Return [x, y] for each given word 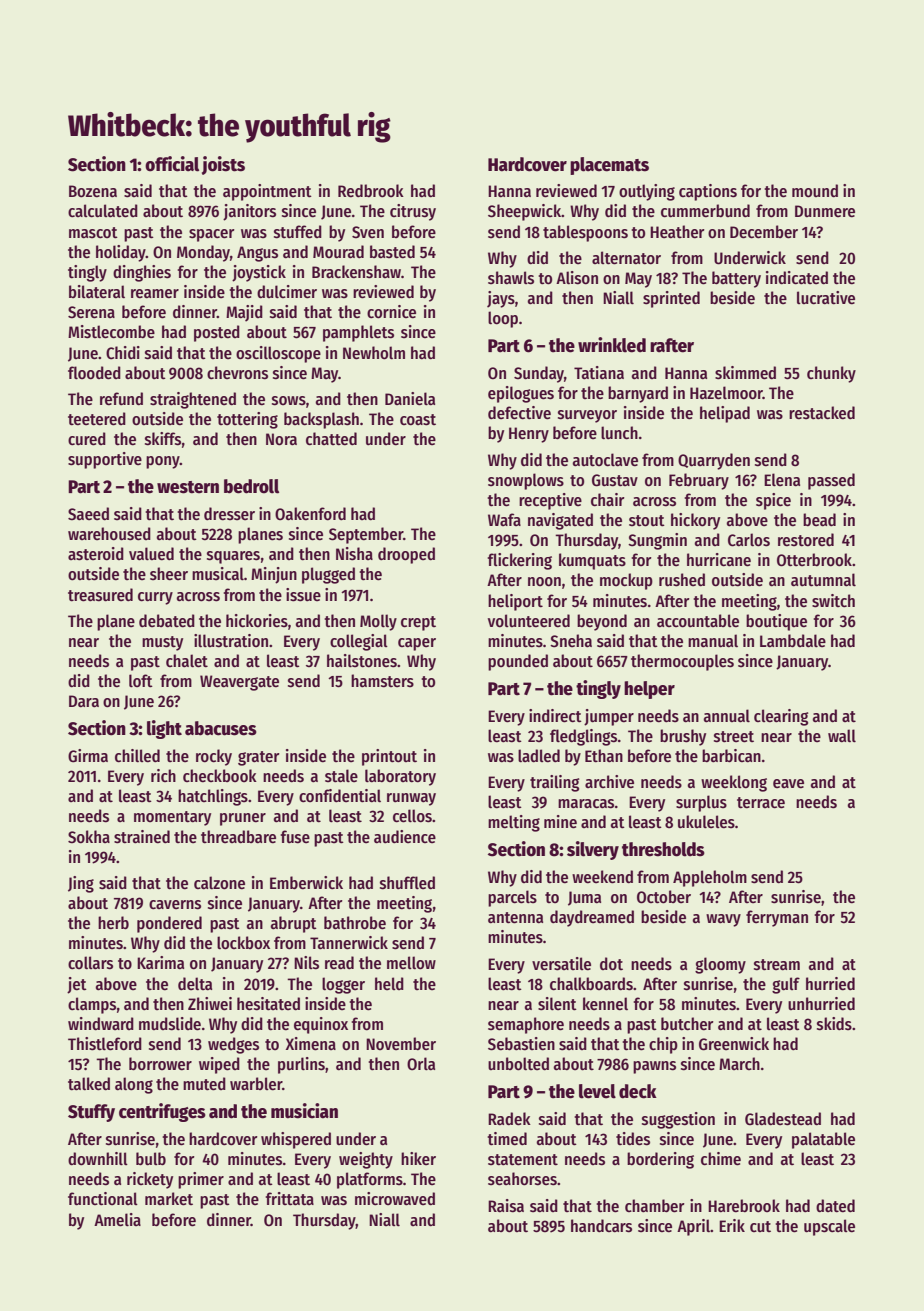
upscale [829, 1227]
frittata [289, 1199]
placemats [609, 166]
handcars [601, 1226]
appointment [267, 192]
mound [815, 191]
